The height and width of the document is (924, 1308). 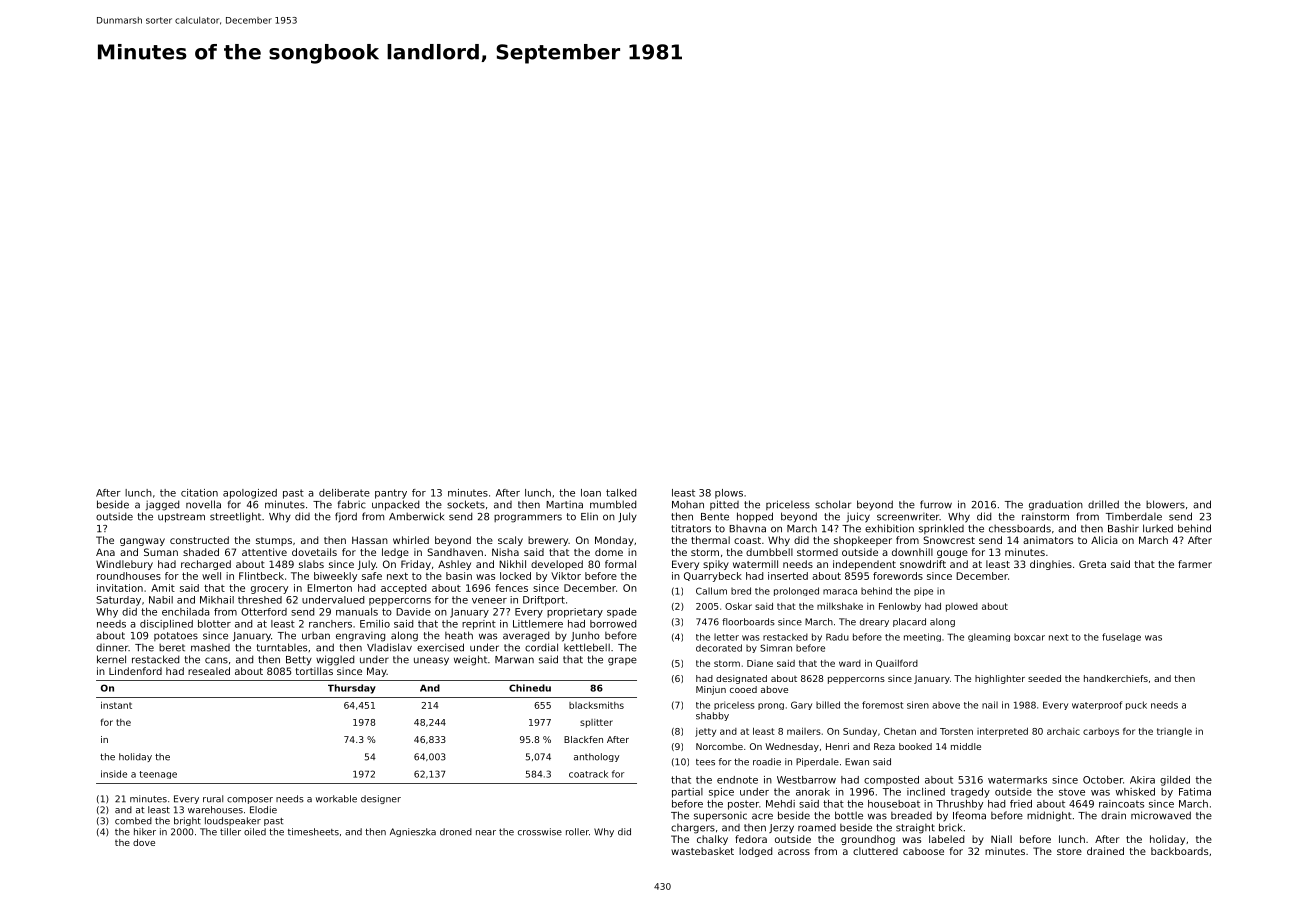 I want to click on spiky, so click(x=716, y=565).
